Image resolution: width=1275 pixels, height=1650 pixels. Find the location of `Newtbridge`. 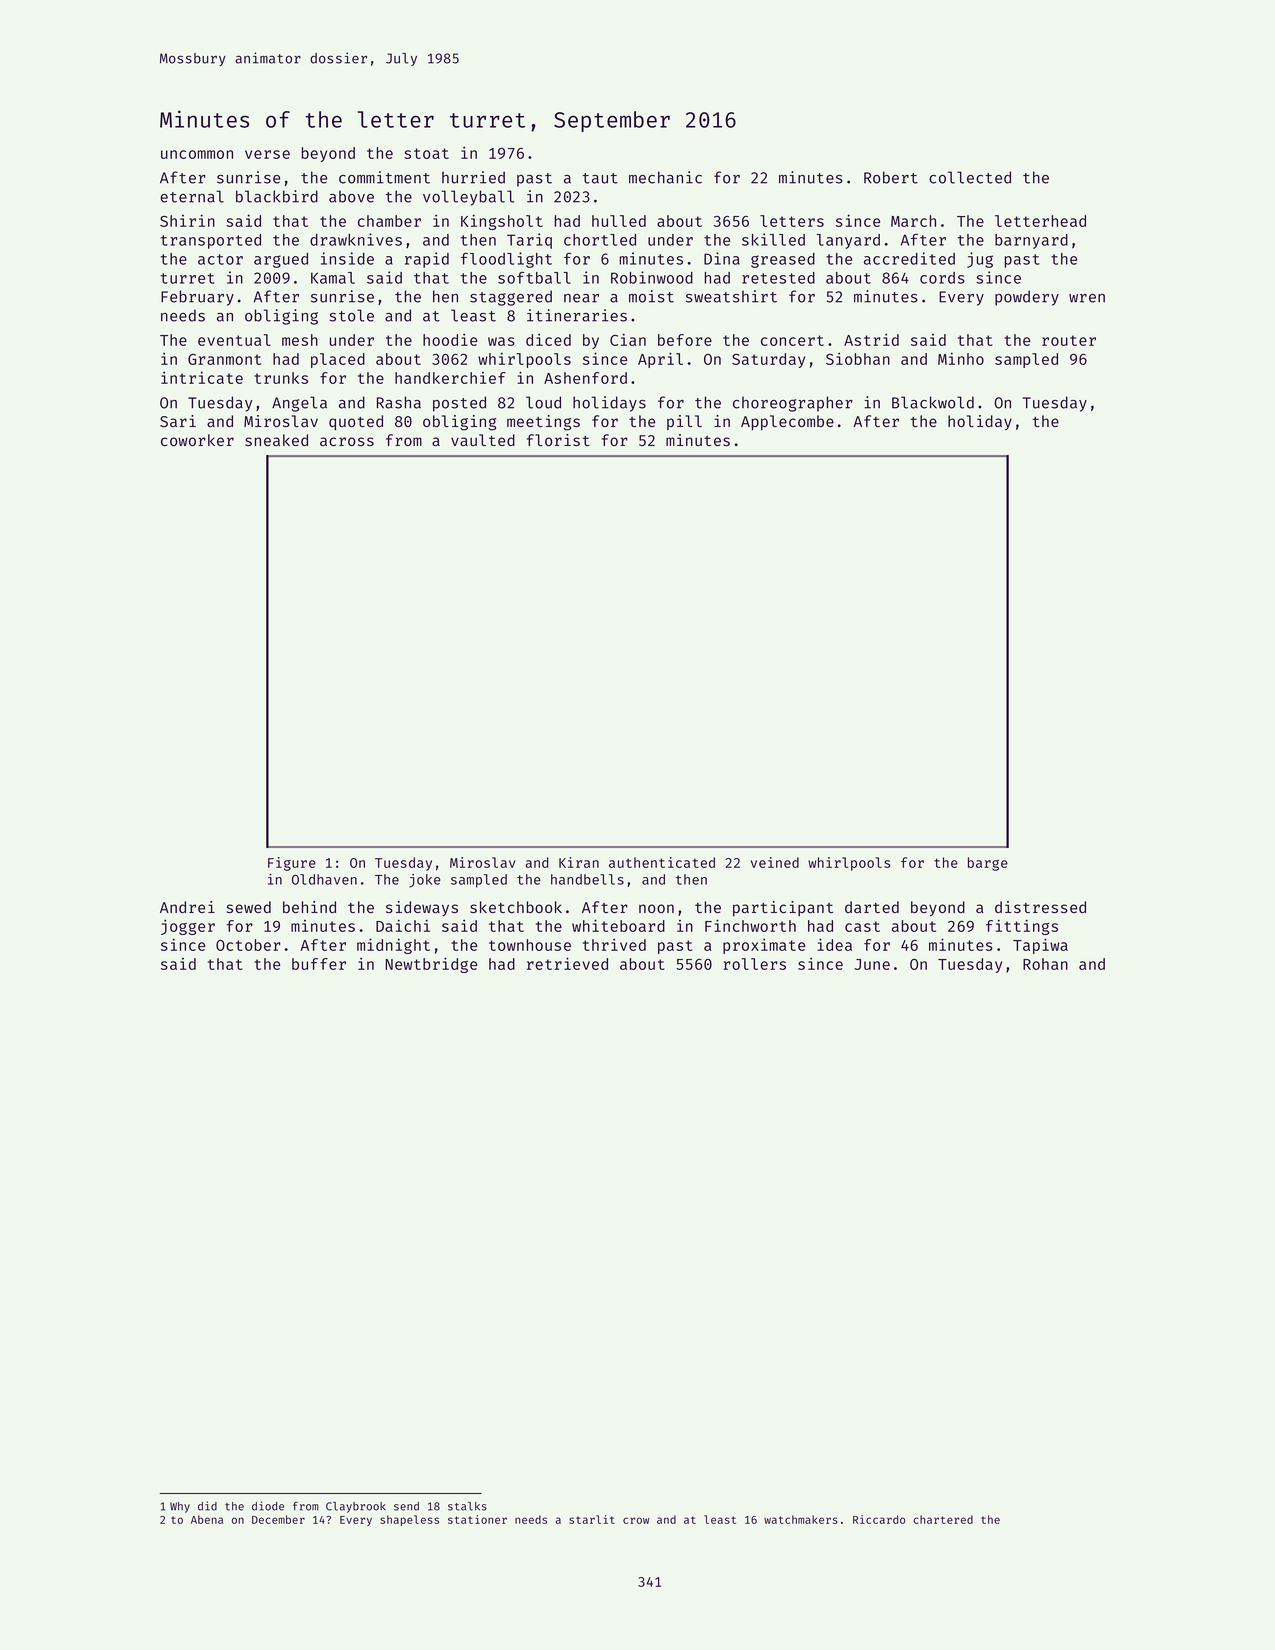

Newtbridge is located at coordinates (431, 965).
